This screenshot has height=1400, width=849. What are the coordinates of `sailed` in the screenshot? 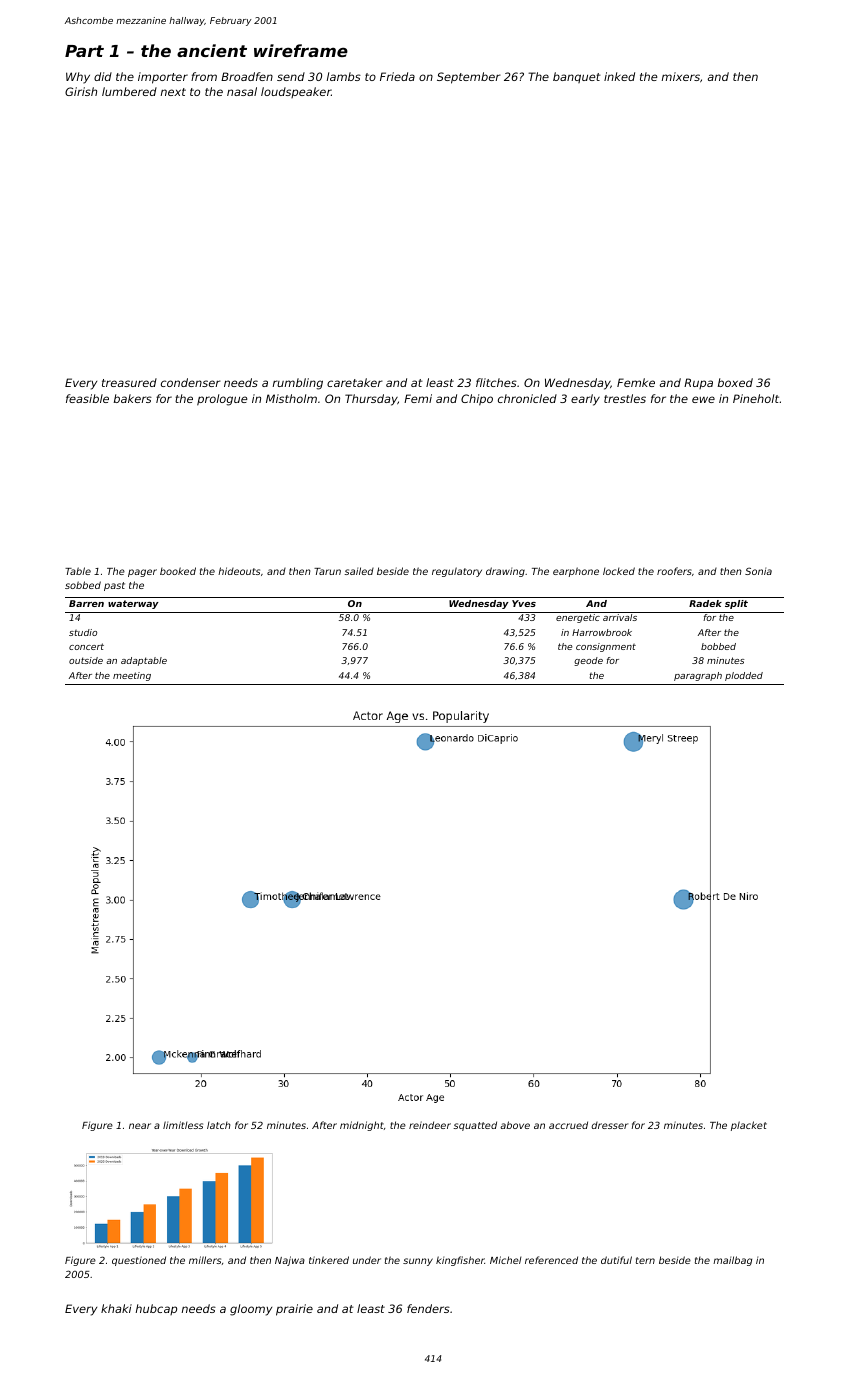 It's located at (359, 571).
